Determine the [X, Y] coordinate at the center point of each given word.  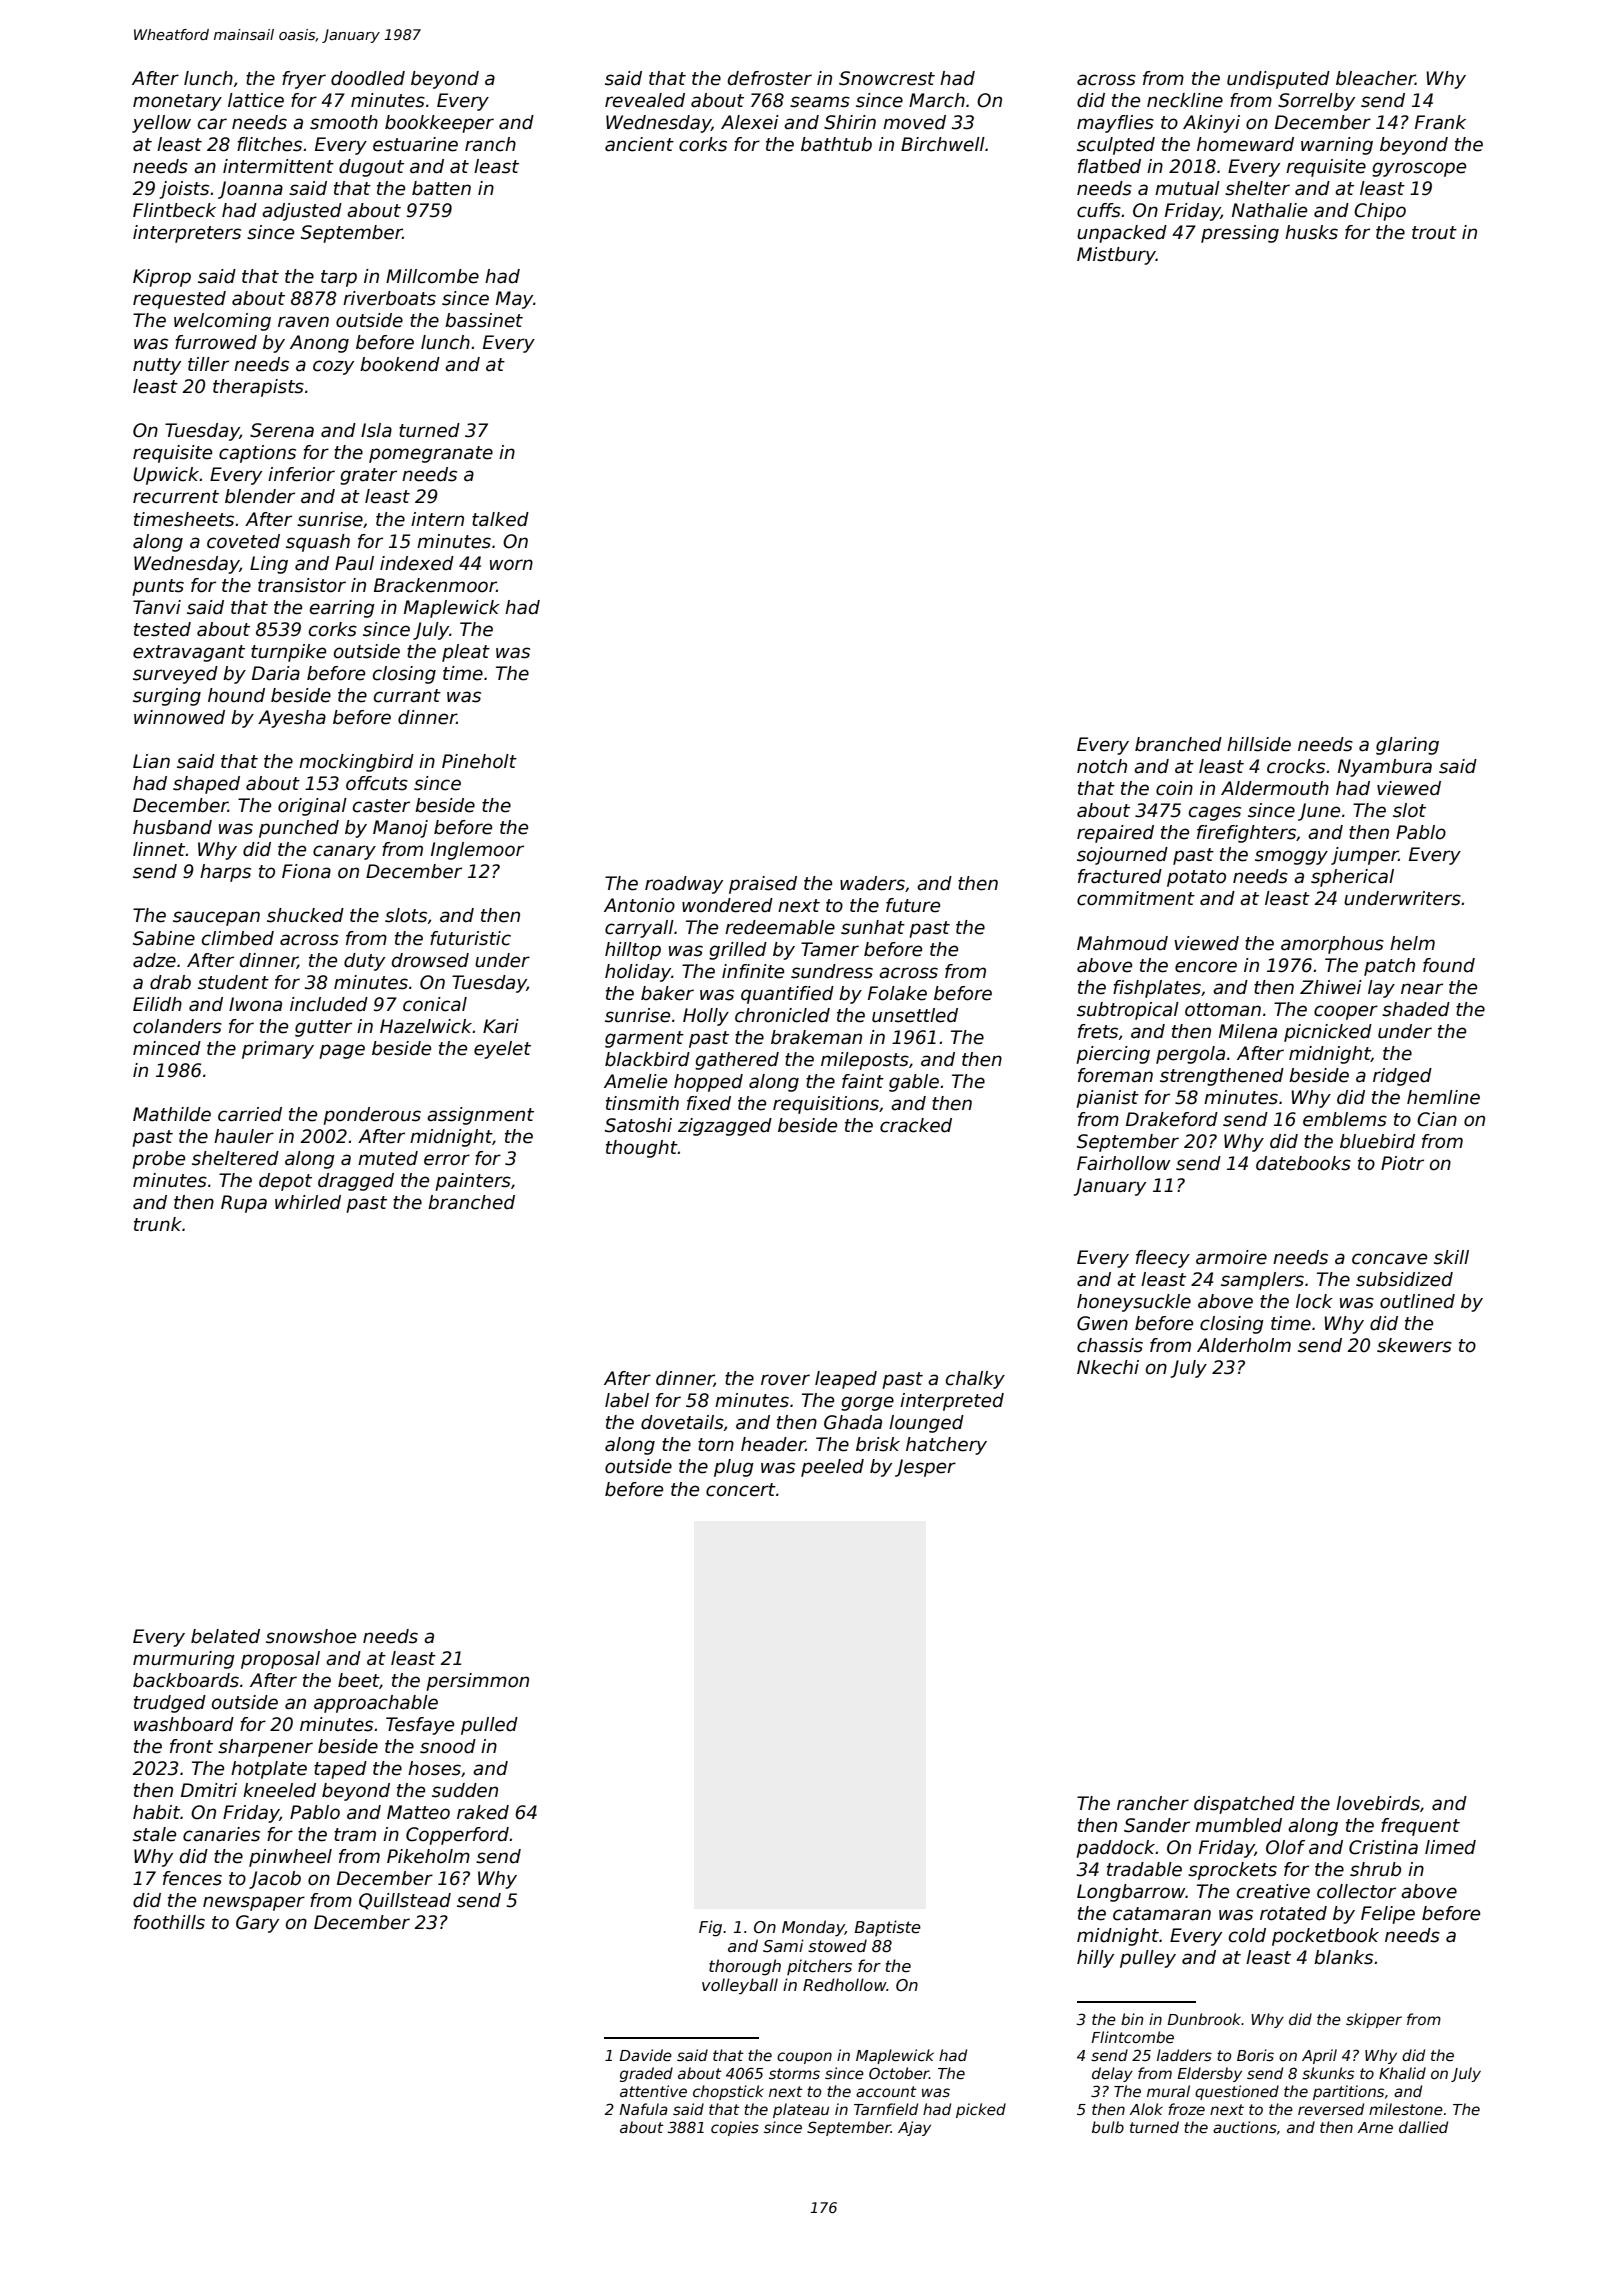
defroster [770, 78]
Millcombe [432, 276]
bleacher [1375, 78]
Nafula [643, 2109]
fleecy [1163, 1259]
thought [642, 1149]
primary [278, 1050]
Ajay [914, 2128]
